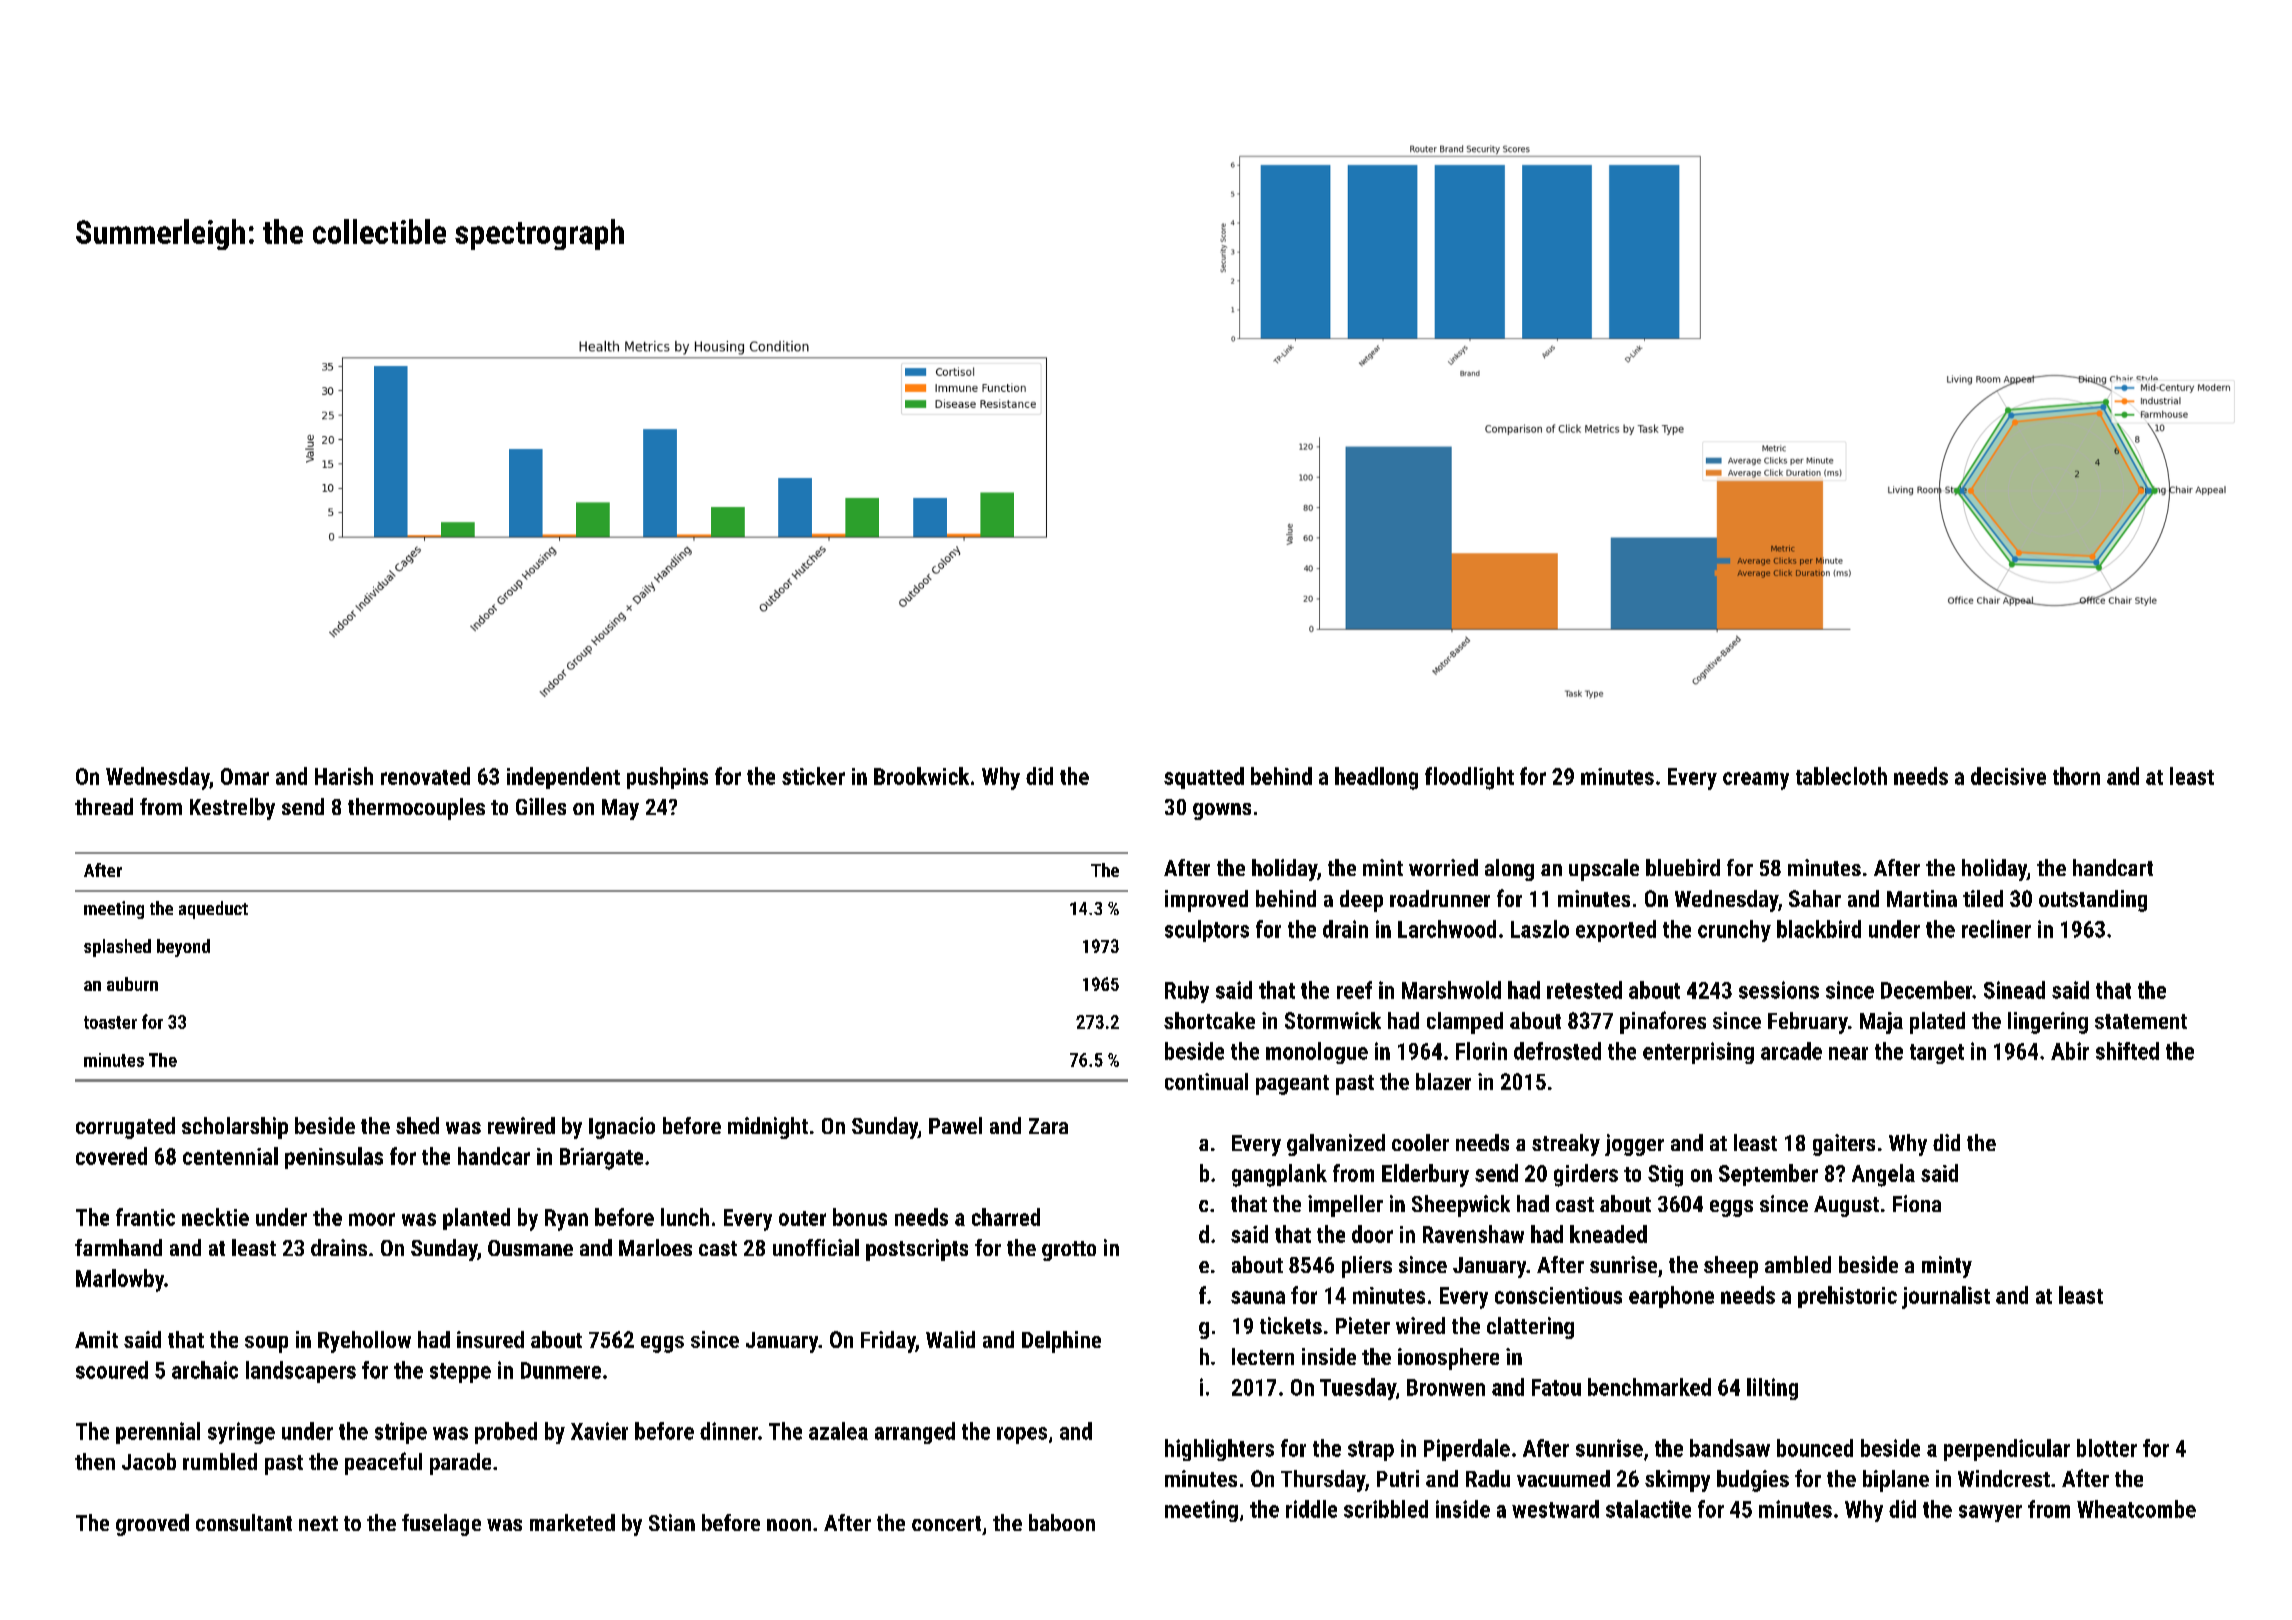 This screenshot has width=2292, height=1620. I want to click on Fiona, so click(1917, 1203).
